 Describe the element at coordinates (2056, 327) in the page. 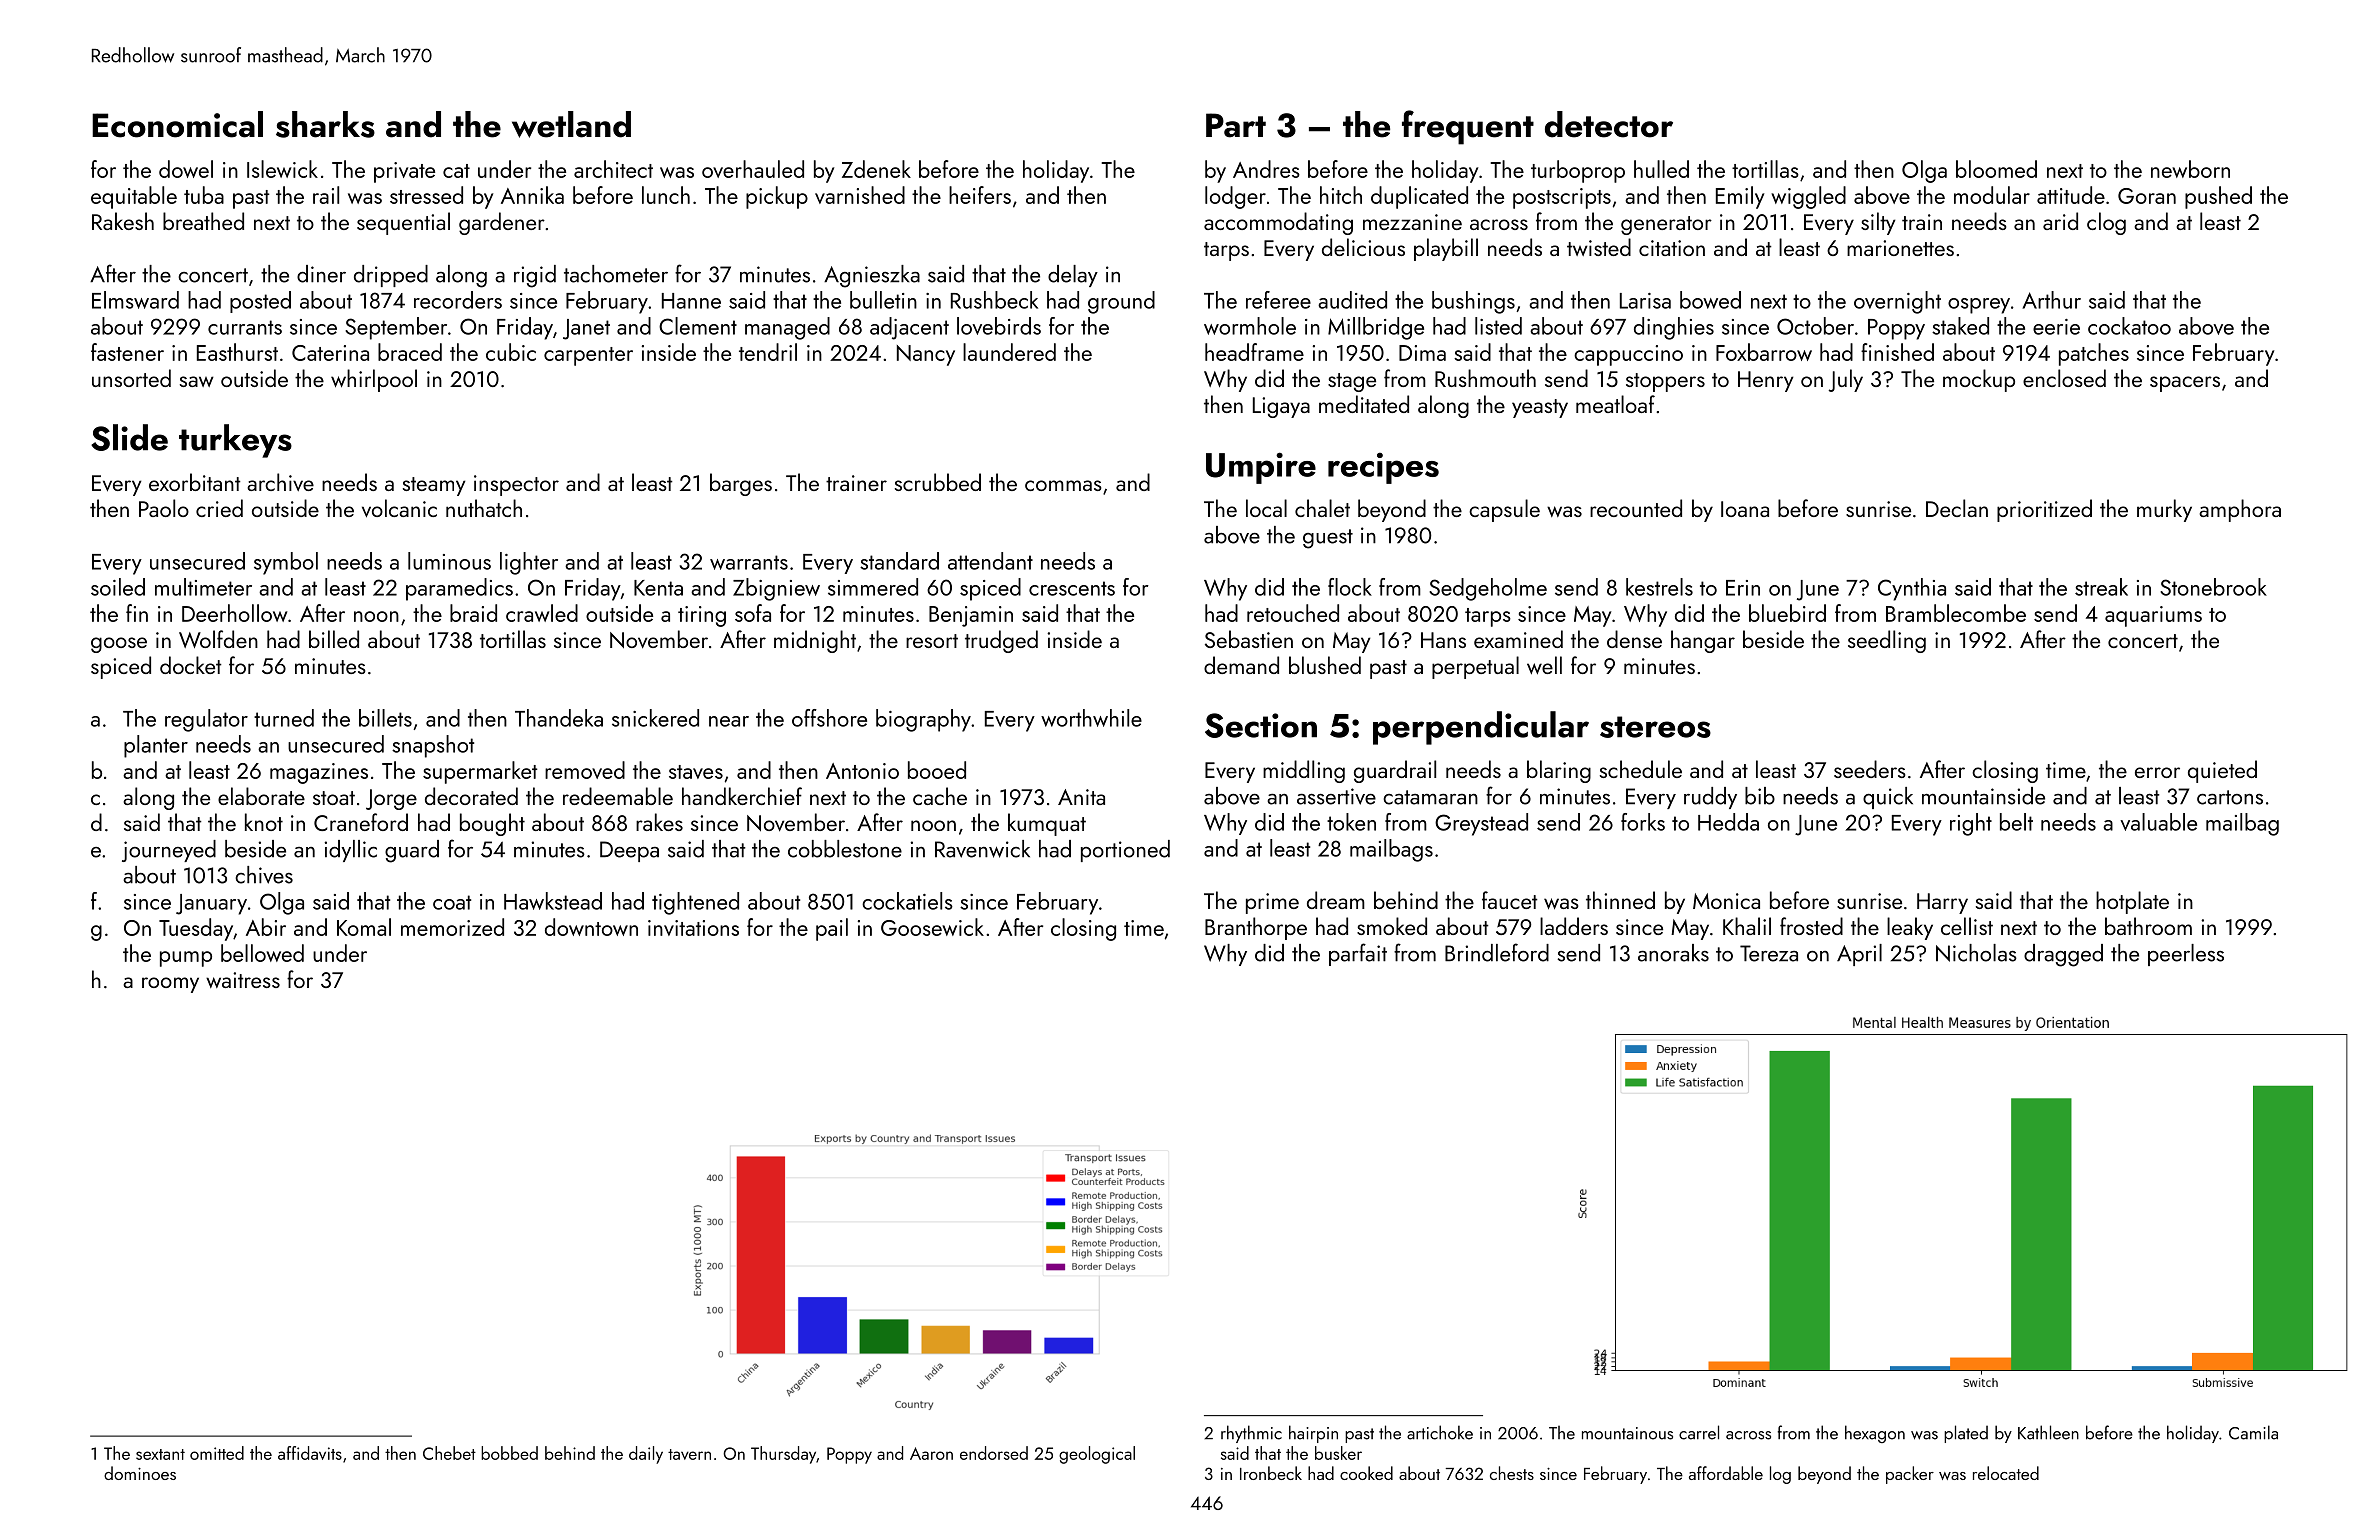

I see `eerie` at that location.
